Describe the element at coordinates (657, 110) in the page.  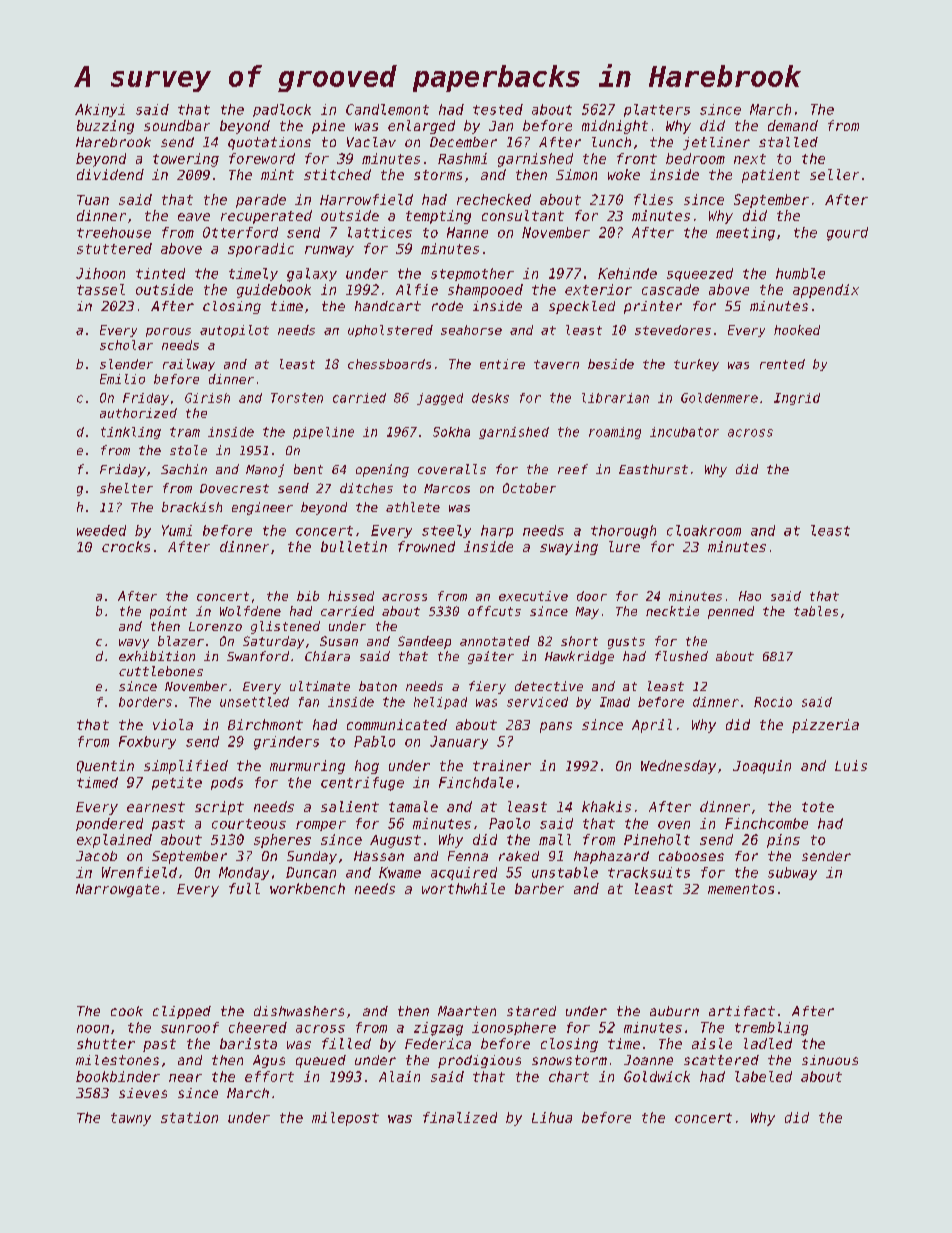
I see `platters` at that location.
